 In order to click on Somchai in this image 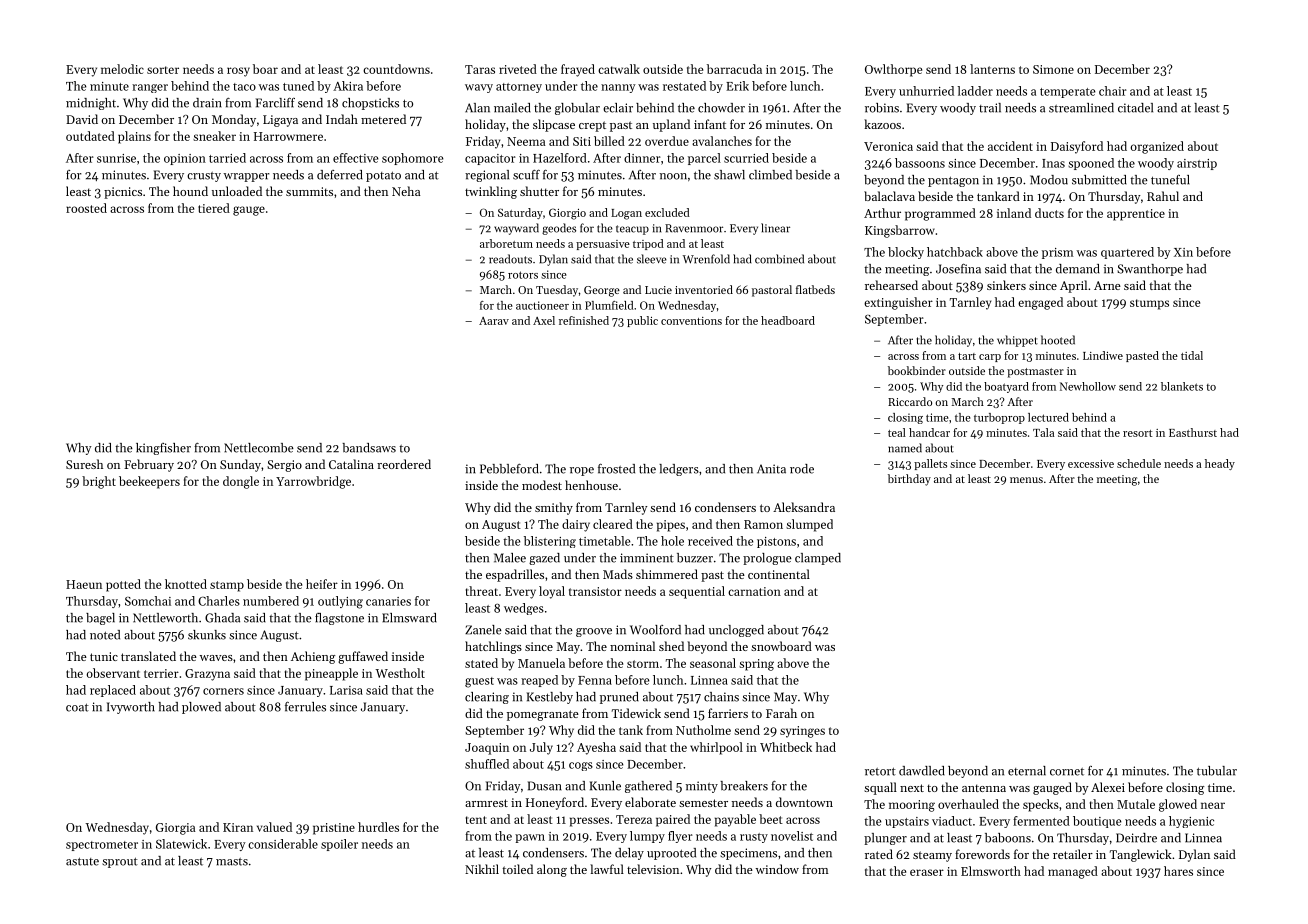, I will do `click(148, 601)`.
